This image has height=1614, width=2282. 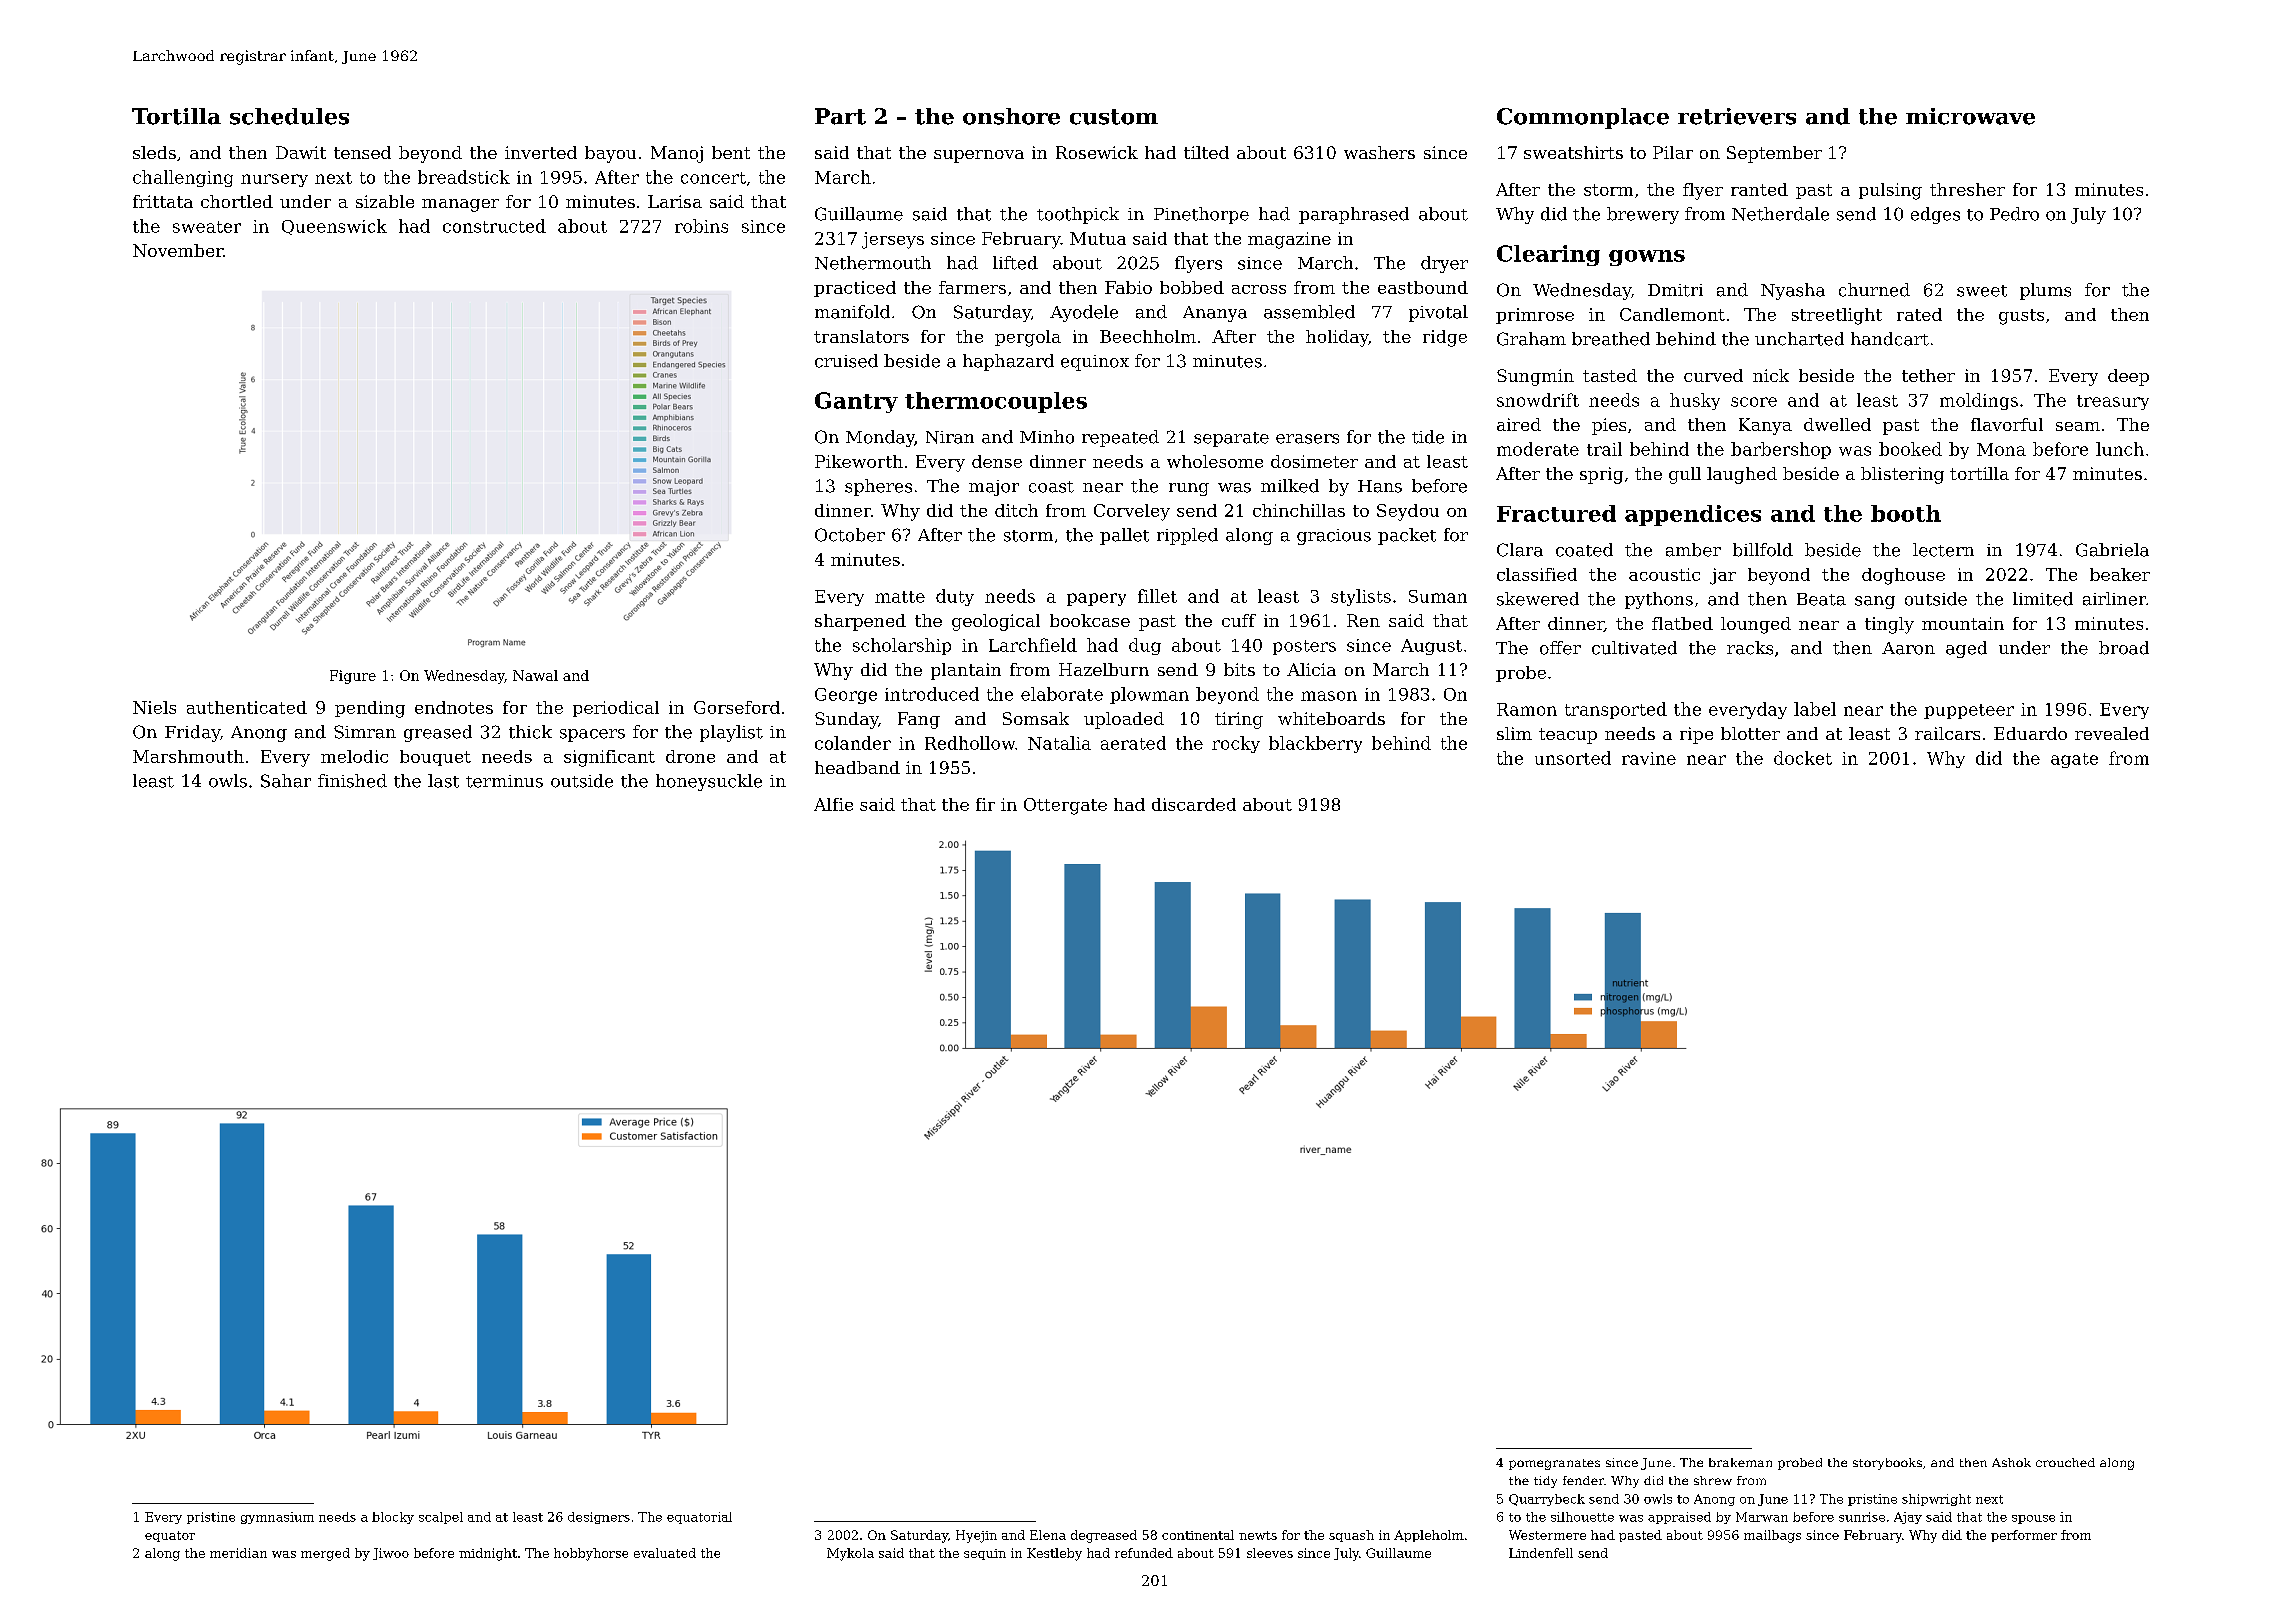 What do you see at coordinates (207, 227) in the image?
I see `sweater` at bounding box center [207, 227].
